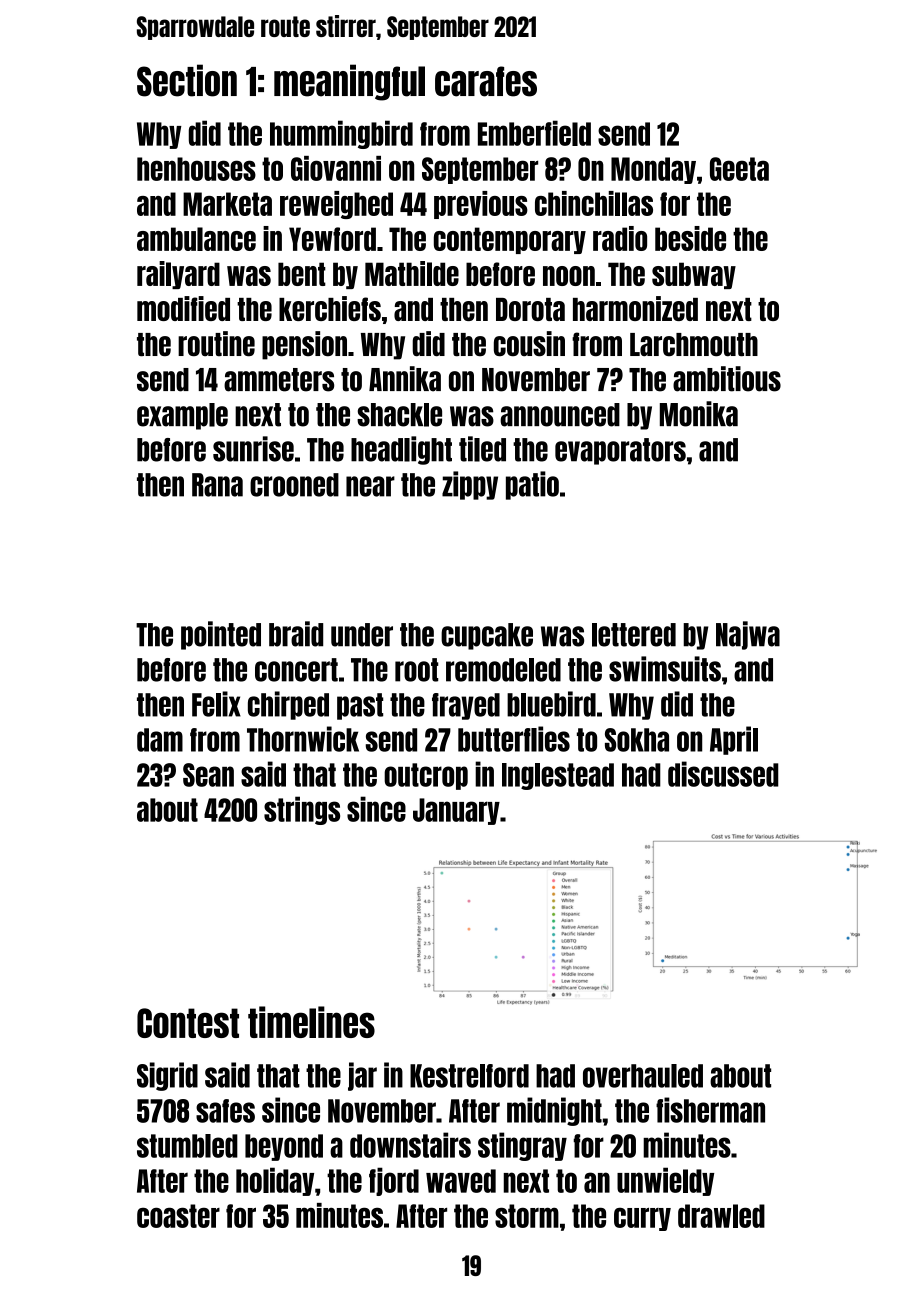 Image resolution: width=924 pixels, height=1311 pixels. I want to click on modified, so click(183, 308).
